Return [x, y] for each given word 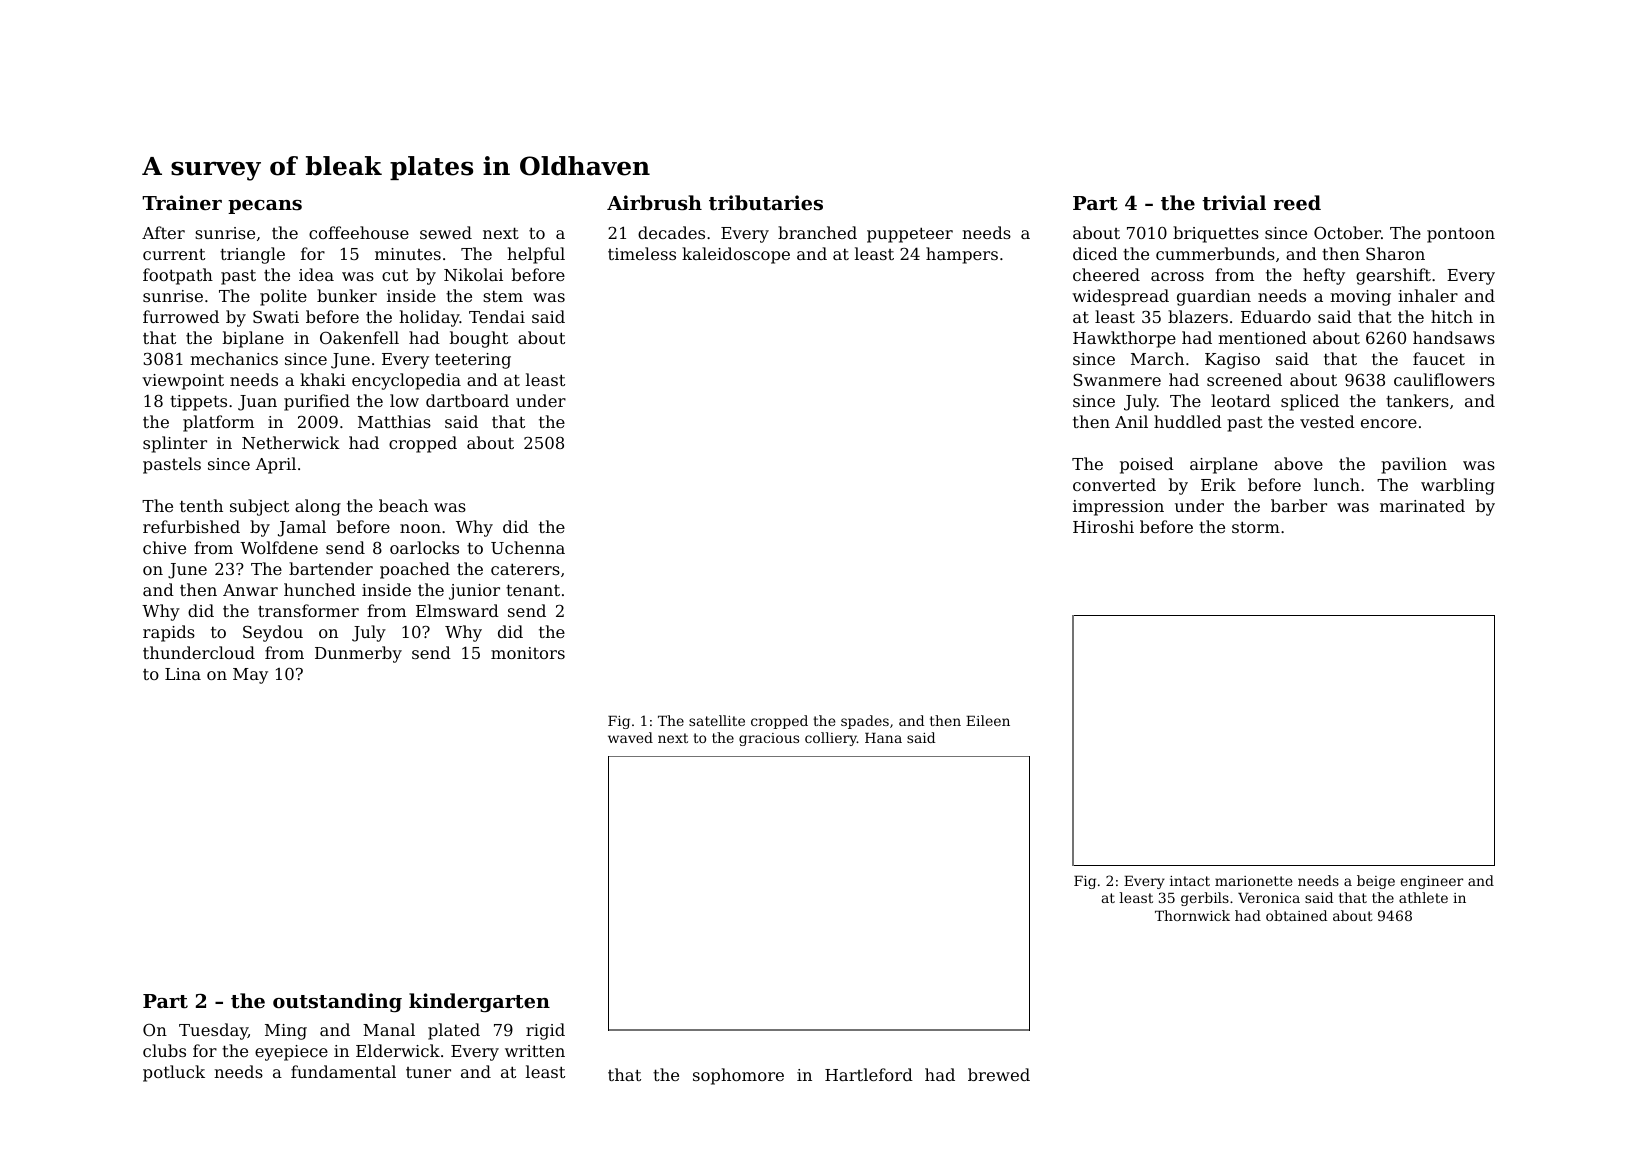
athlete [1423, 897]
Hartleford [869, 1074]
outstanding [337, 1002]
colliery [831, 739]
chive [164, 547]
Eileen [988, 720]
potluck [174, 1073]
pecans [265, 207]
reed [1297, 202]
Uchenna [528, 547]
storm [1256, 527]
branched [817, 232]
